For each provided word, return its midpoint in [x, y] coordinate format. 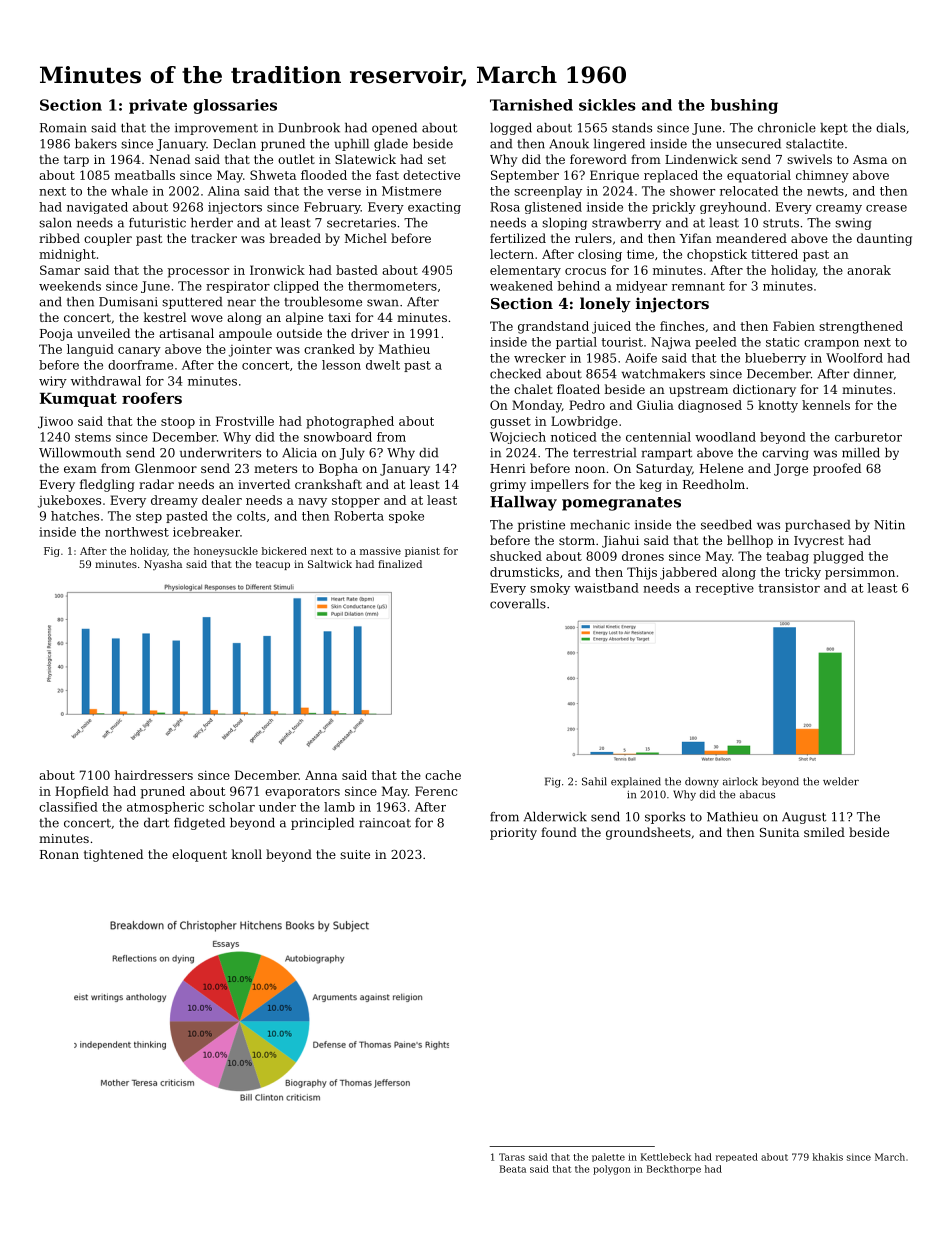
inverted [264, 484]
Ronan [59, 854]
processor [198, 273]
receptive [725, 589]
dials [890, 128]
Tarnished [531, 105]
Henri [508, 468]
